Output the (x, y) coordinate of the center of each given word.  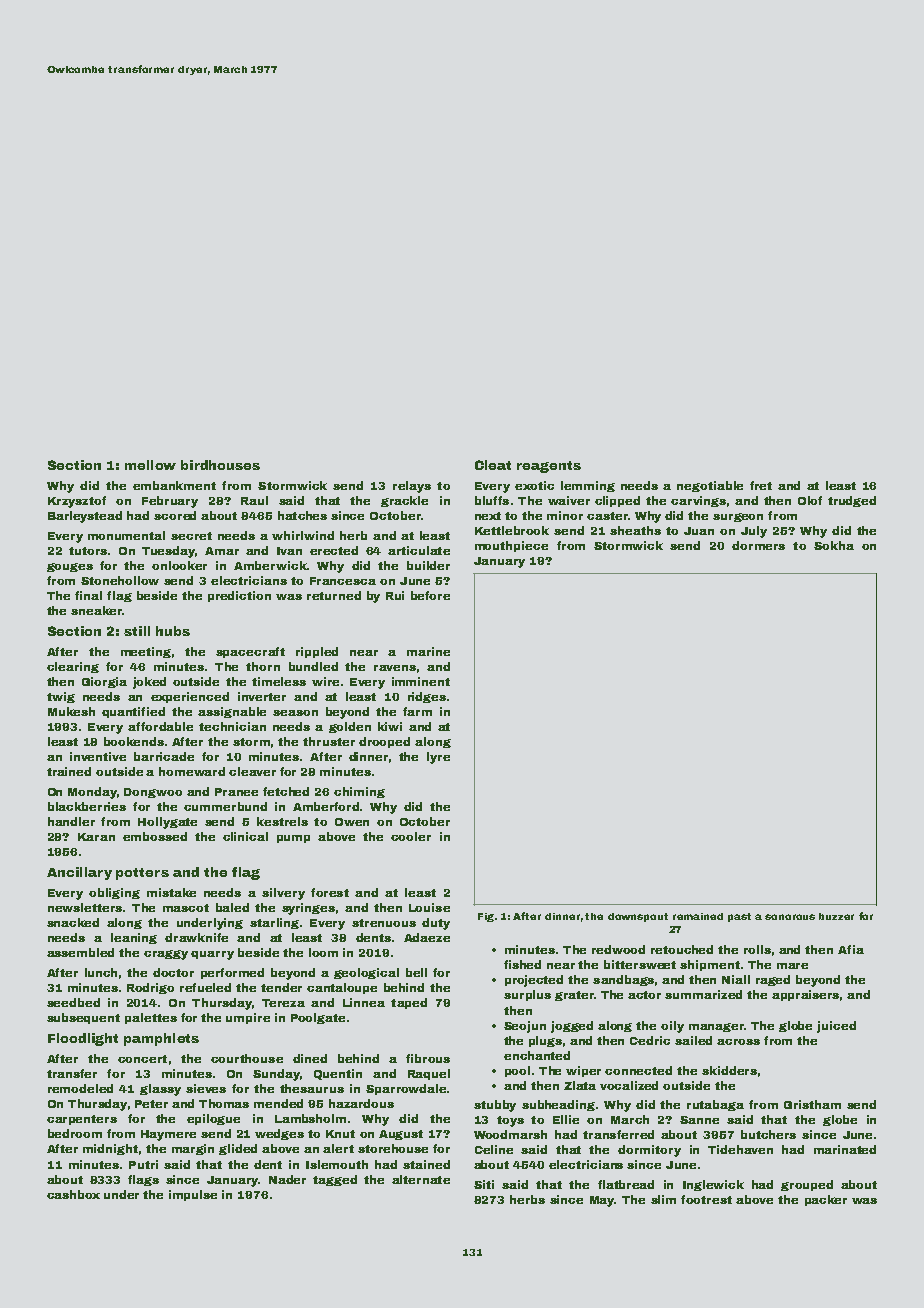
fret (761, 485)
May (602, 1201)
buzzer (836, 916)
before (430, 595)
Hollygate (167, 823)
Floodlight (83, 1039)
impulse (193, 1195)
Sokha (834, 545)
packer (826, 1200)
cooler (411, 836)
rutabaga (715, 1105)
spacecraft (250, 652)
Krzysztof (77, 502)
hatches (302, 515)
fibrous (428, 1058)
